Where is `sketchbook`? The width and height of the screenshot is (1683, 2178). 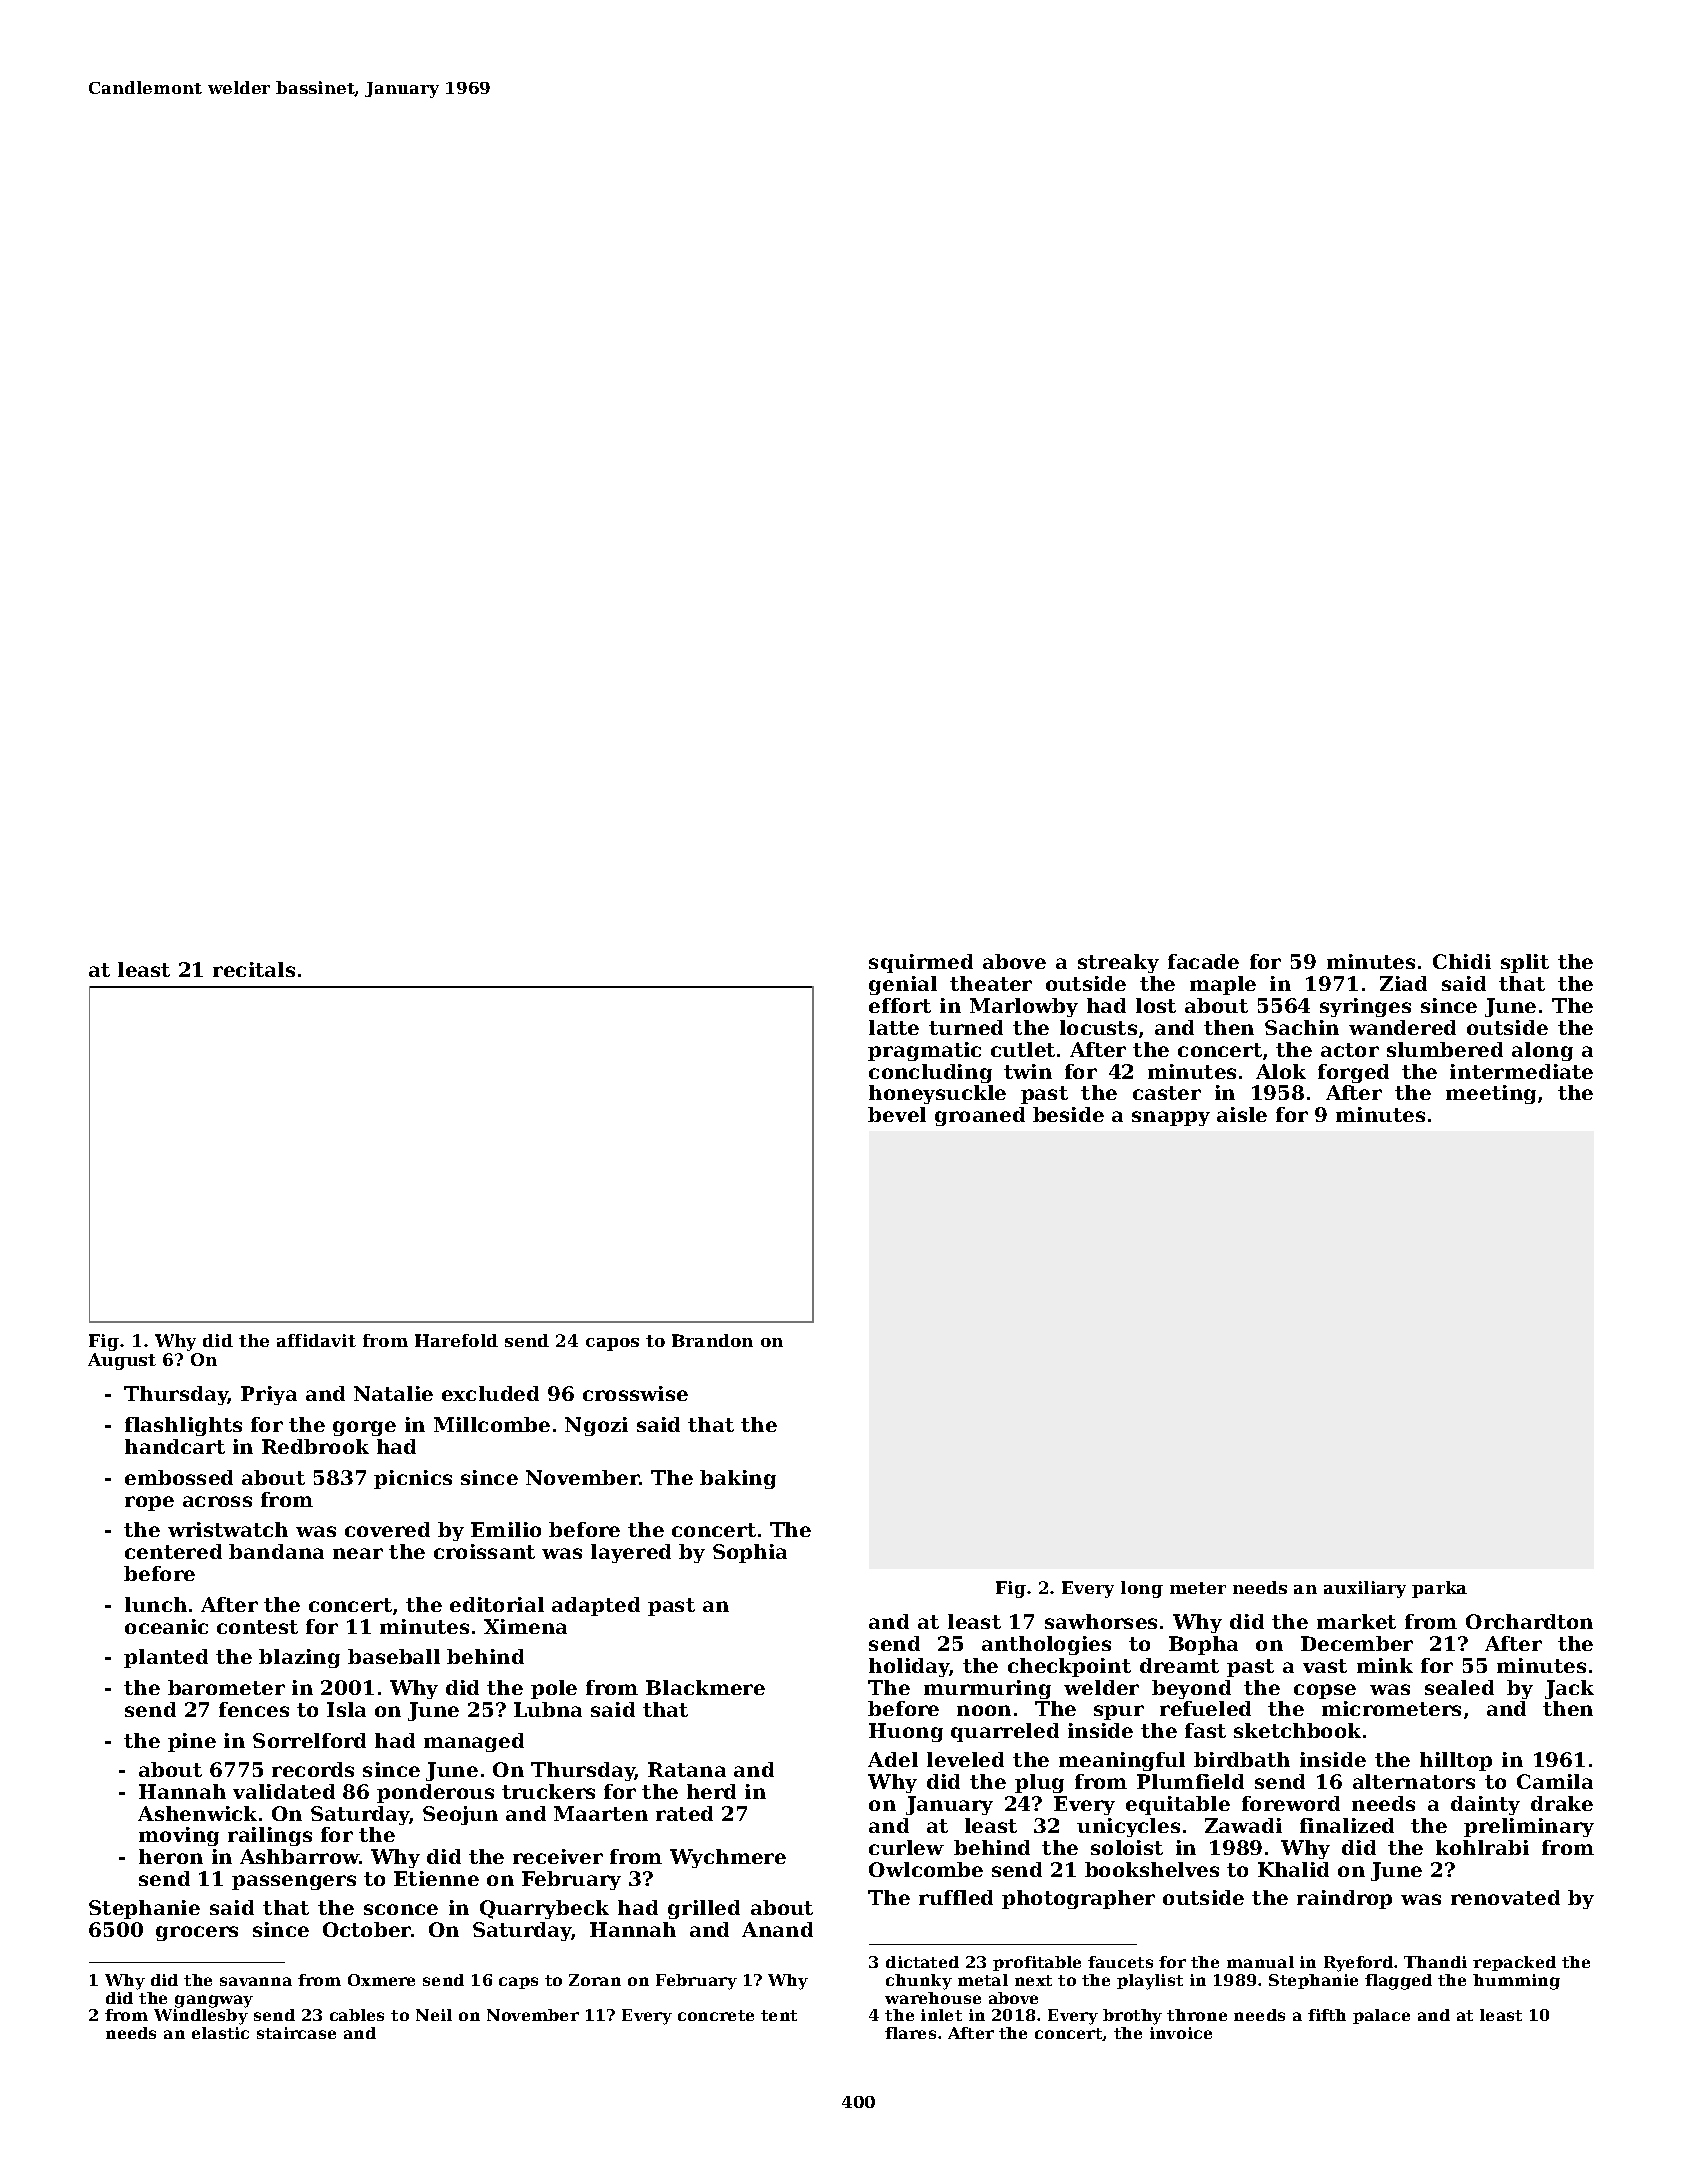
sketchbook is located at coordinates (1297, 1730).
